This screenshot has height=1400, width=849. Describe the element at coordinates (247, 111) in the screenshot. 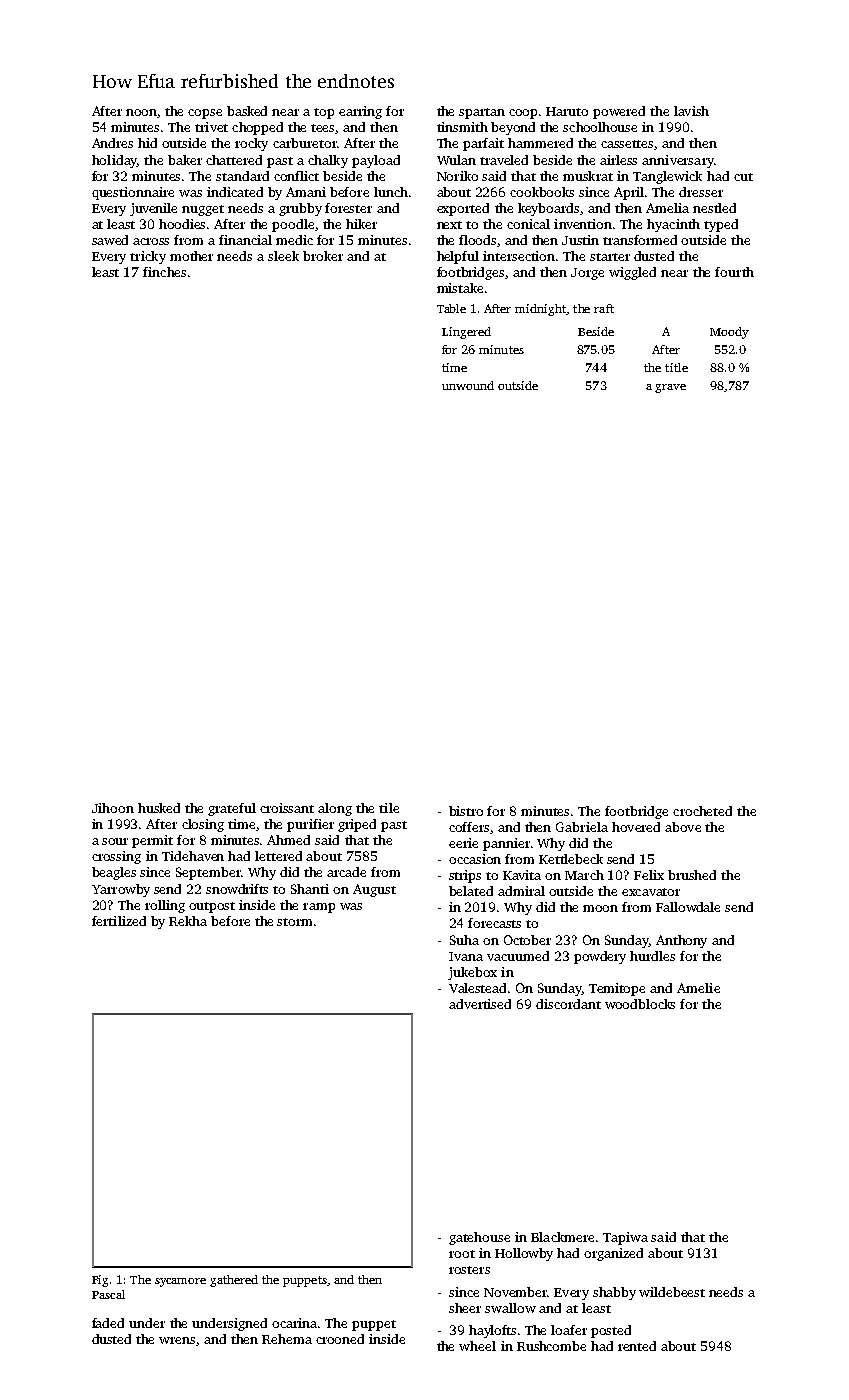

I see `basked` at that location.
